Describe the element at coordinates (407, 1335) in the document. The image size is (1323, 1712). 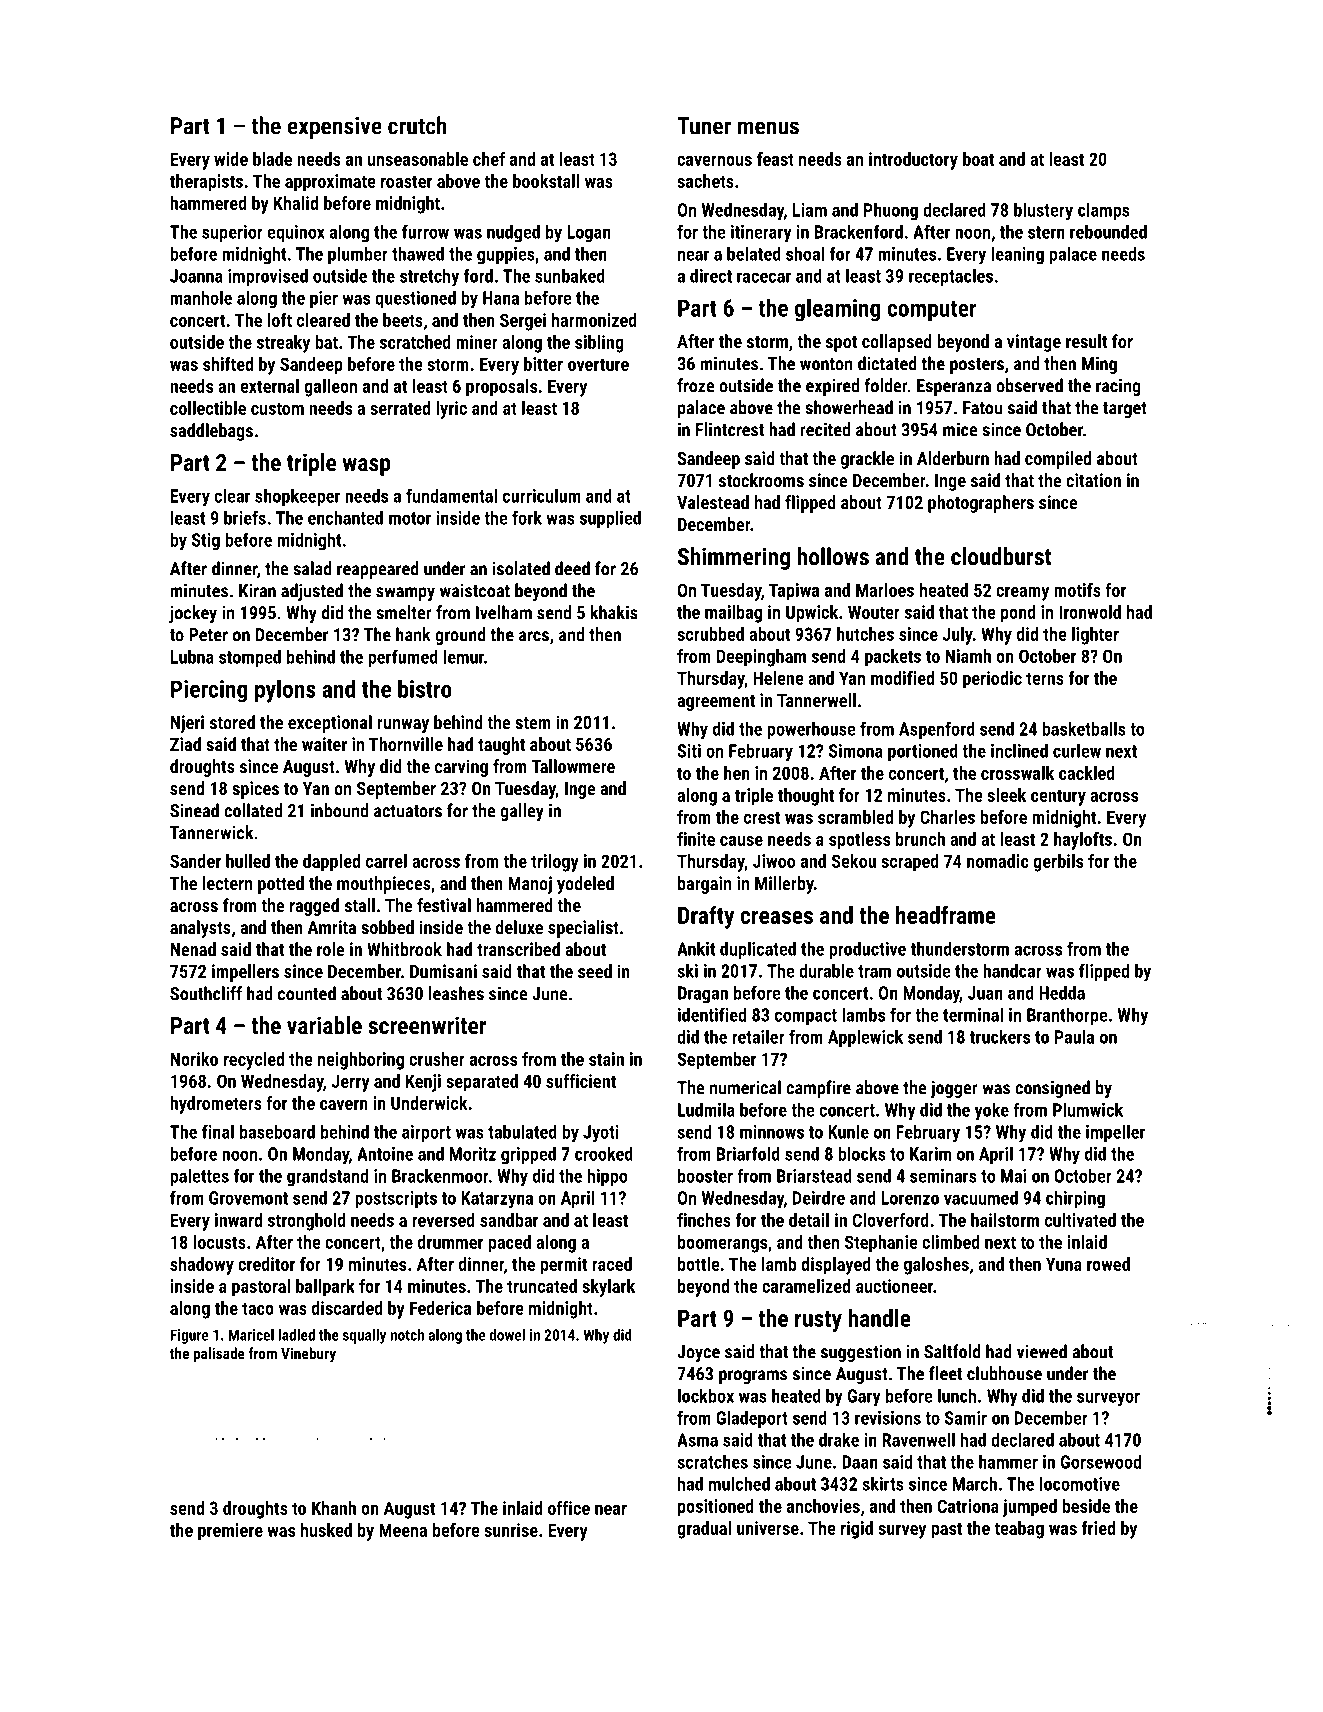
I see `notch` at that location.
